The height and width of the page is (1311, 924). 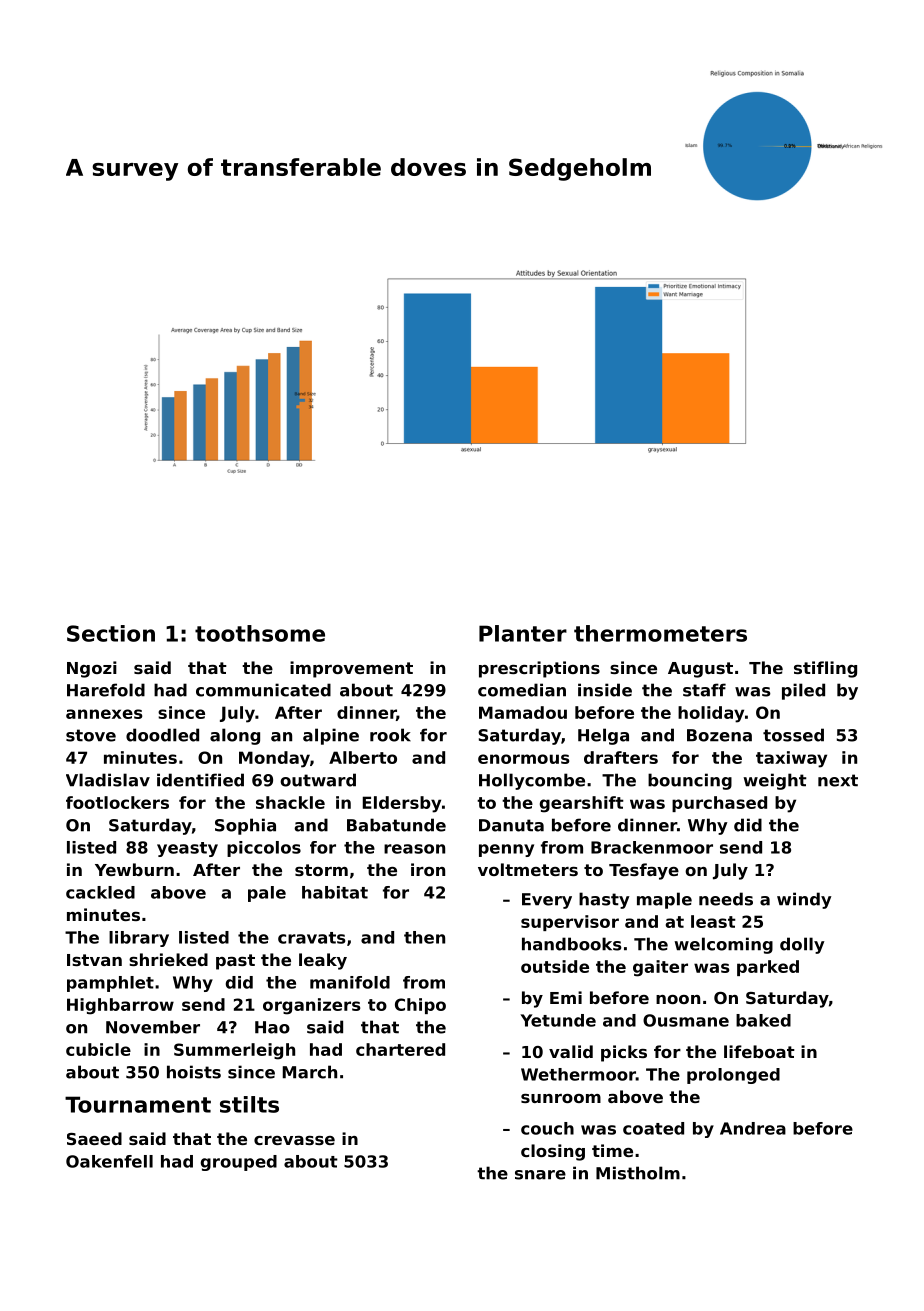 What do you see at coordinates (523, 633) in the page?
I see `Planter` at bounding box center [523, 633].
